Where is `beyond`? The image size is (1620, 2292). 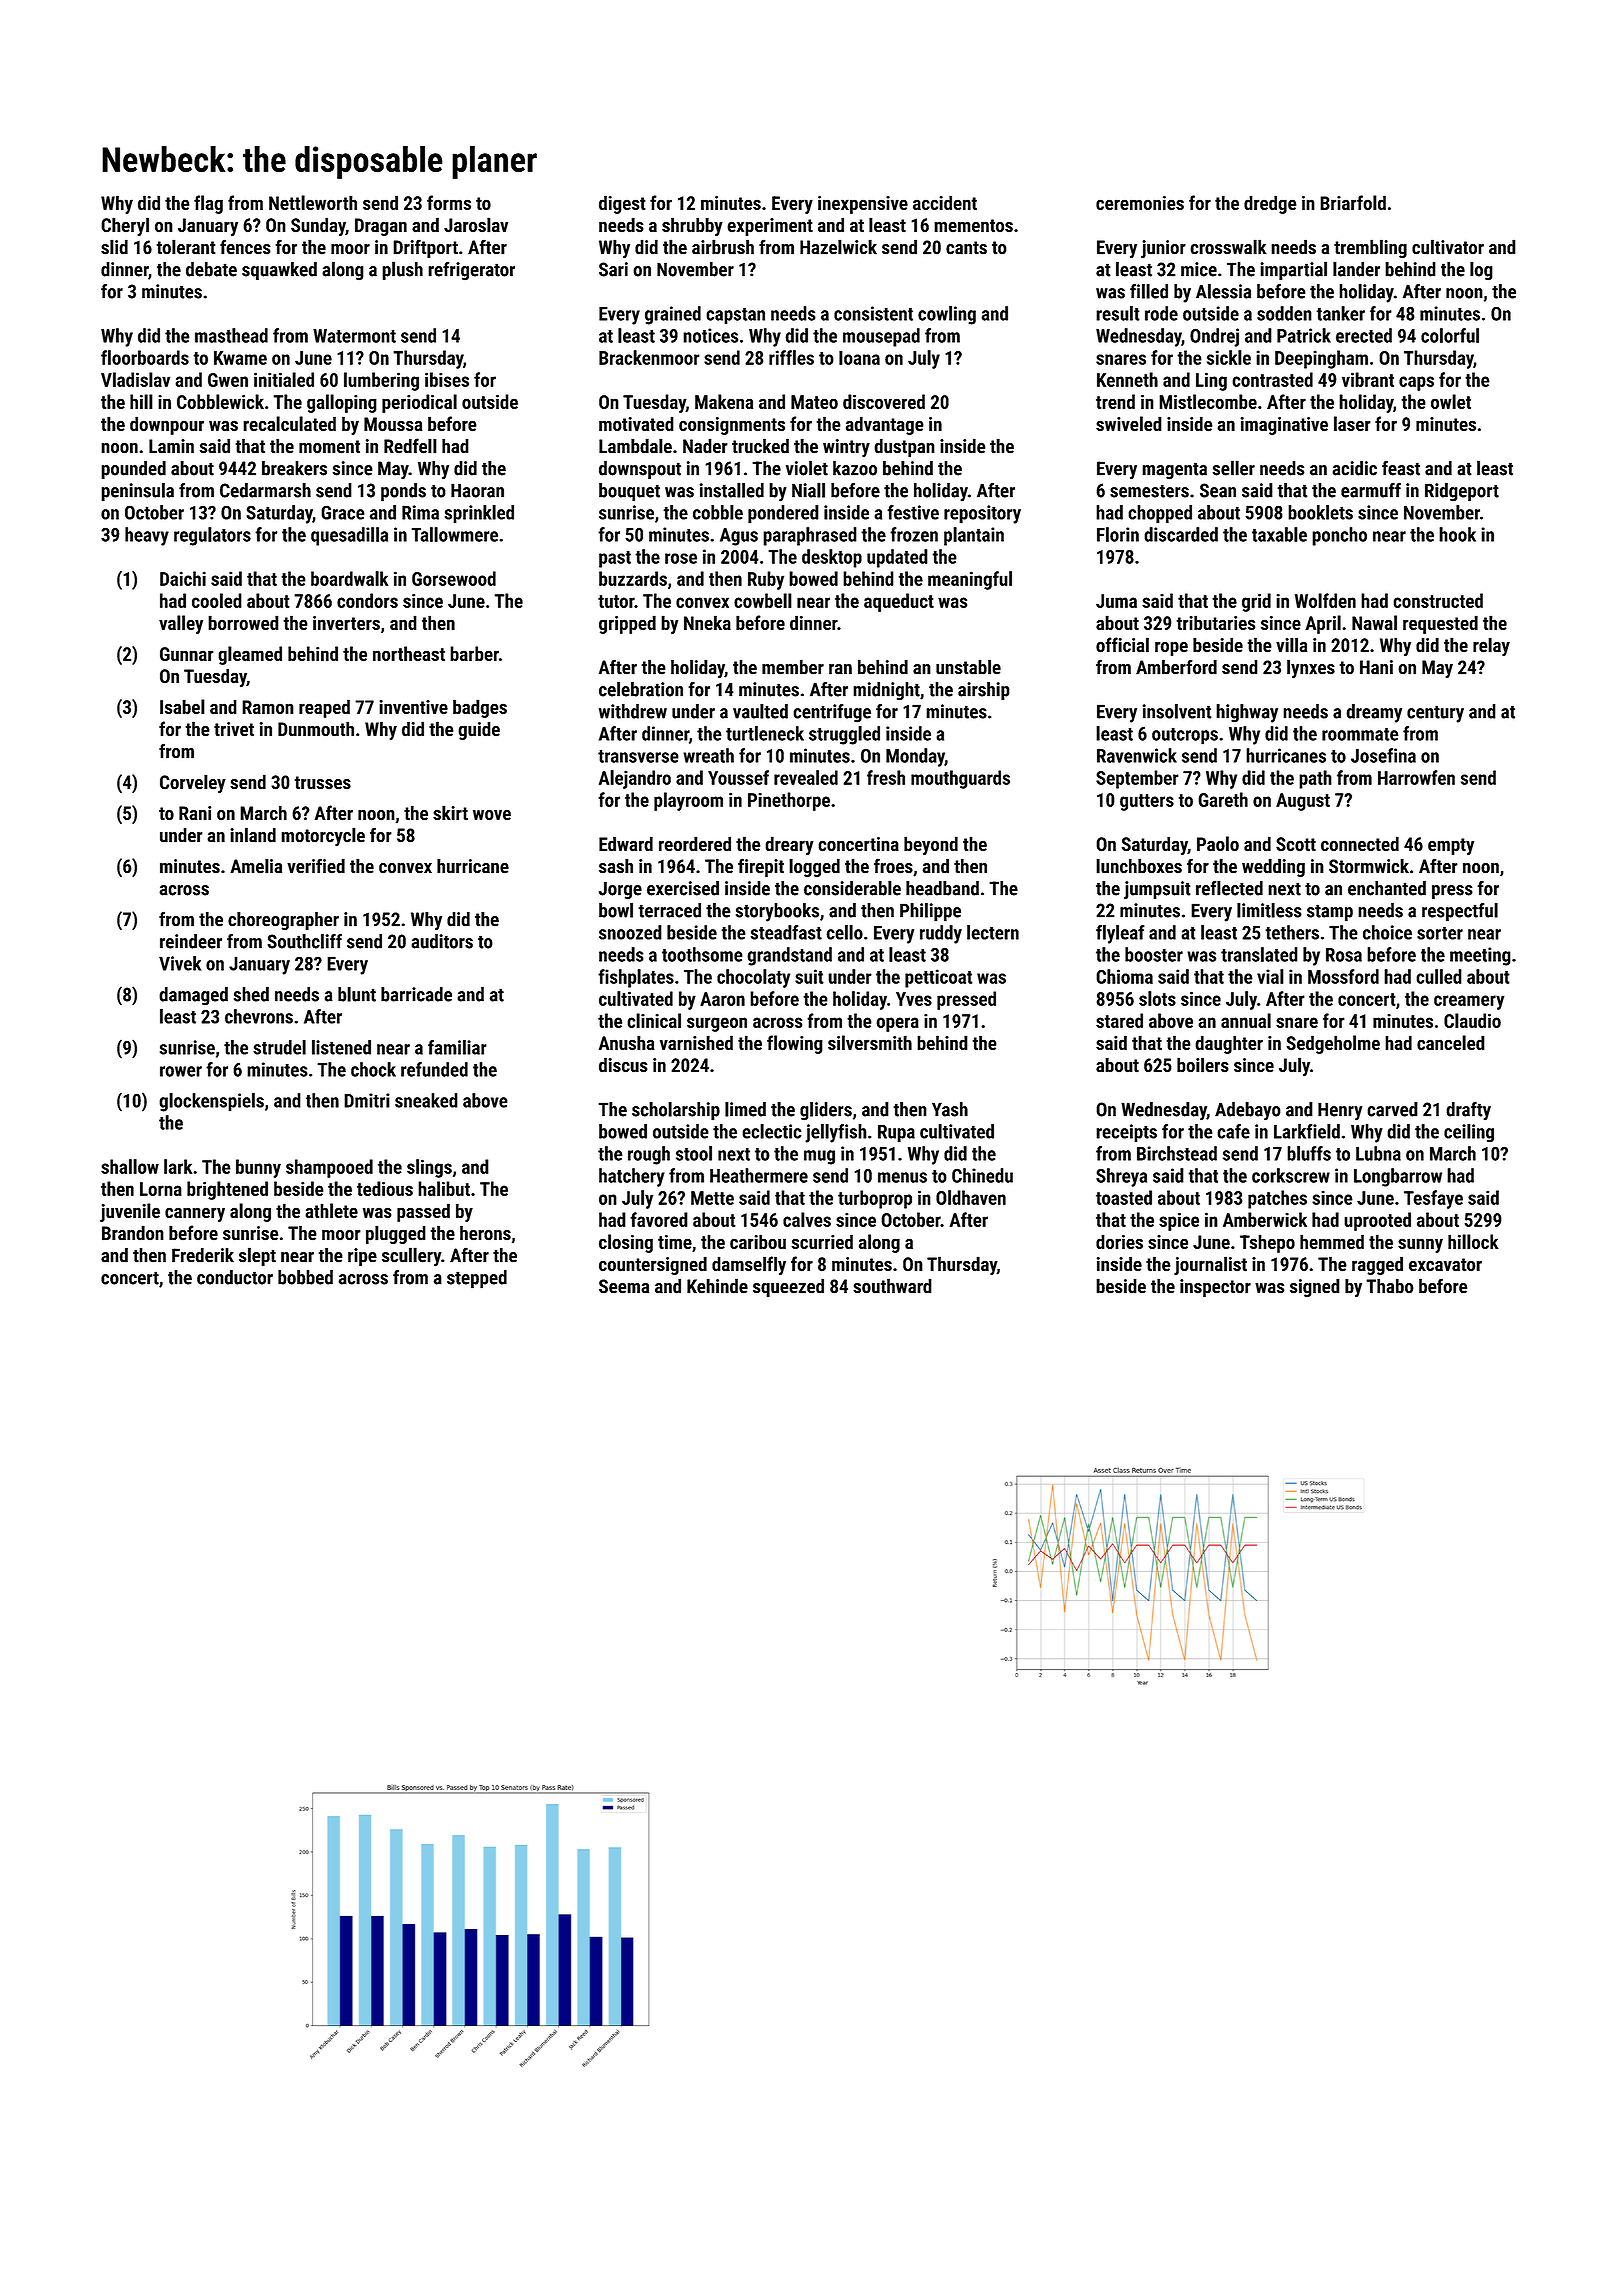
beyond is located at coordinates (931, 845).
